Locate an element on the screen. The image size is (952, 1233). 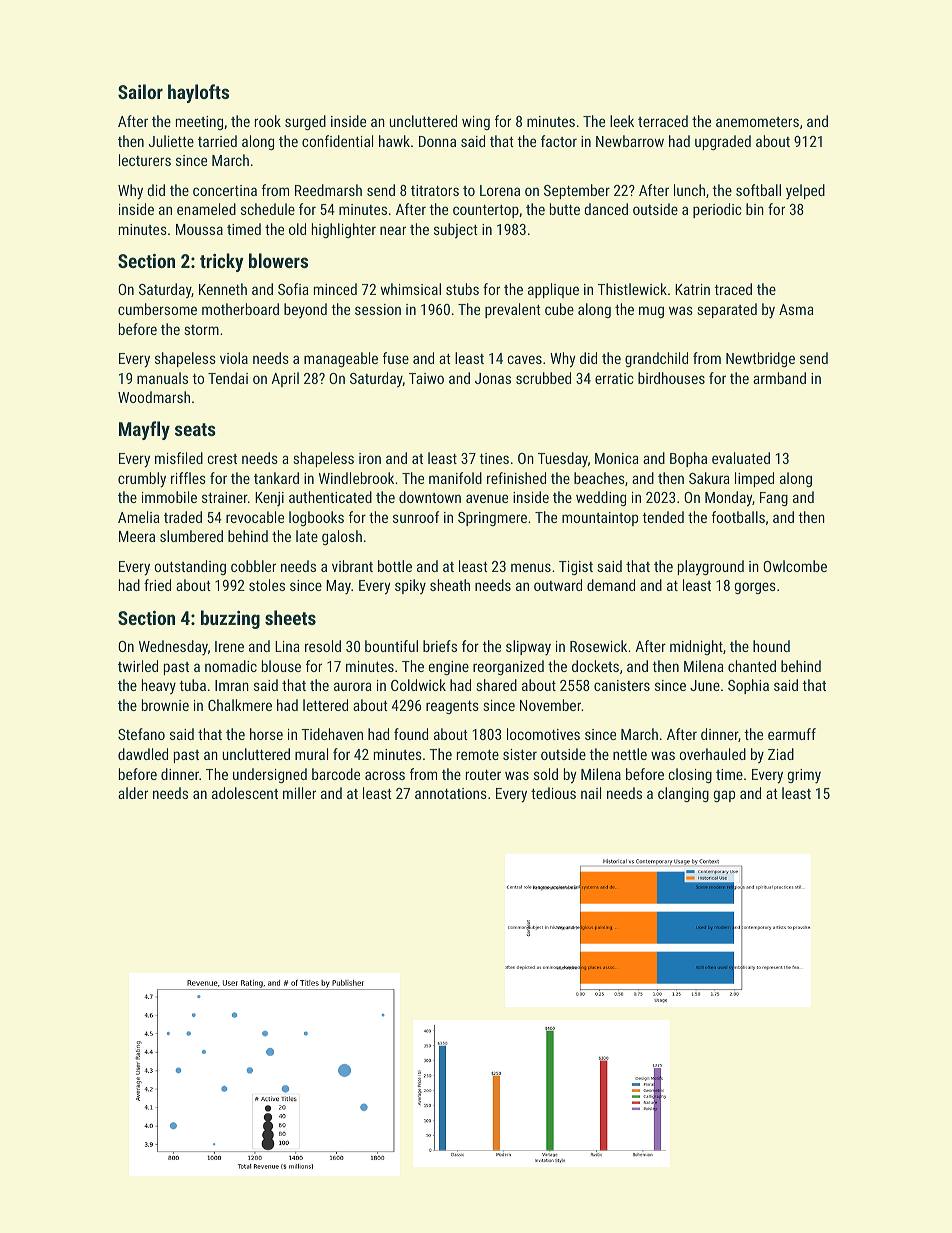
outstanding is located at coordinates (190, 567).
